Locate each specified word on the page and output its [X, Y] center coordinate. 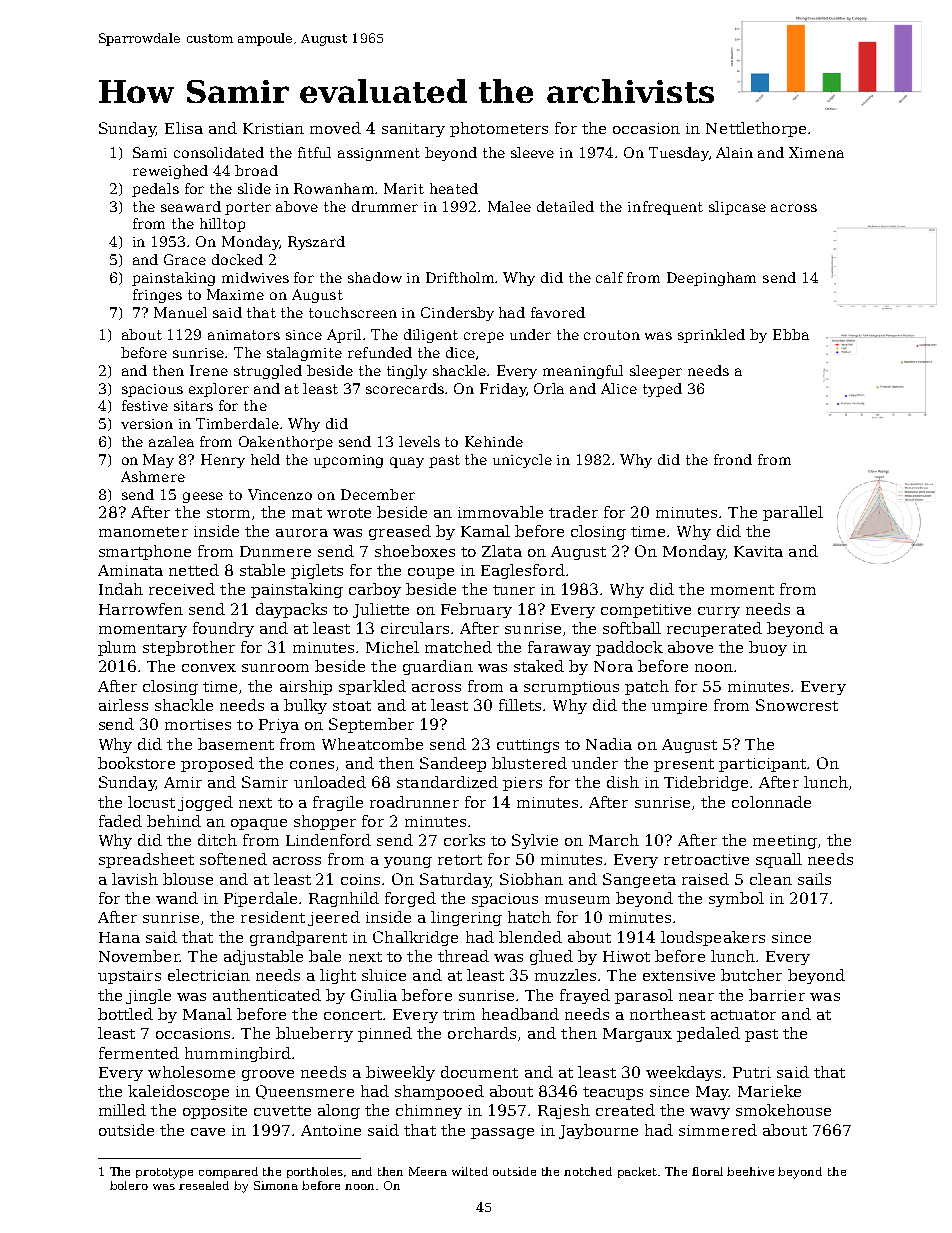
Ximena [816, 152]
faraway [559, 648]
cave [208, 1132]
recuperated [714, 629]
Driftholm [461, 277]
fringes [157, 296]
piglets [317, 571]
